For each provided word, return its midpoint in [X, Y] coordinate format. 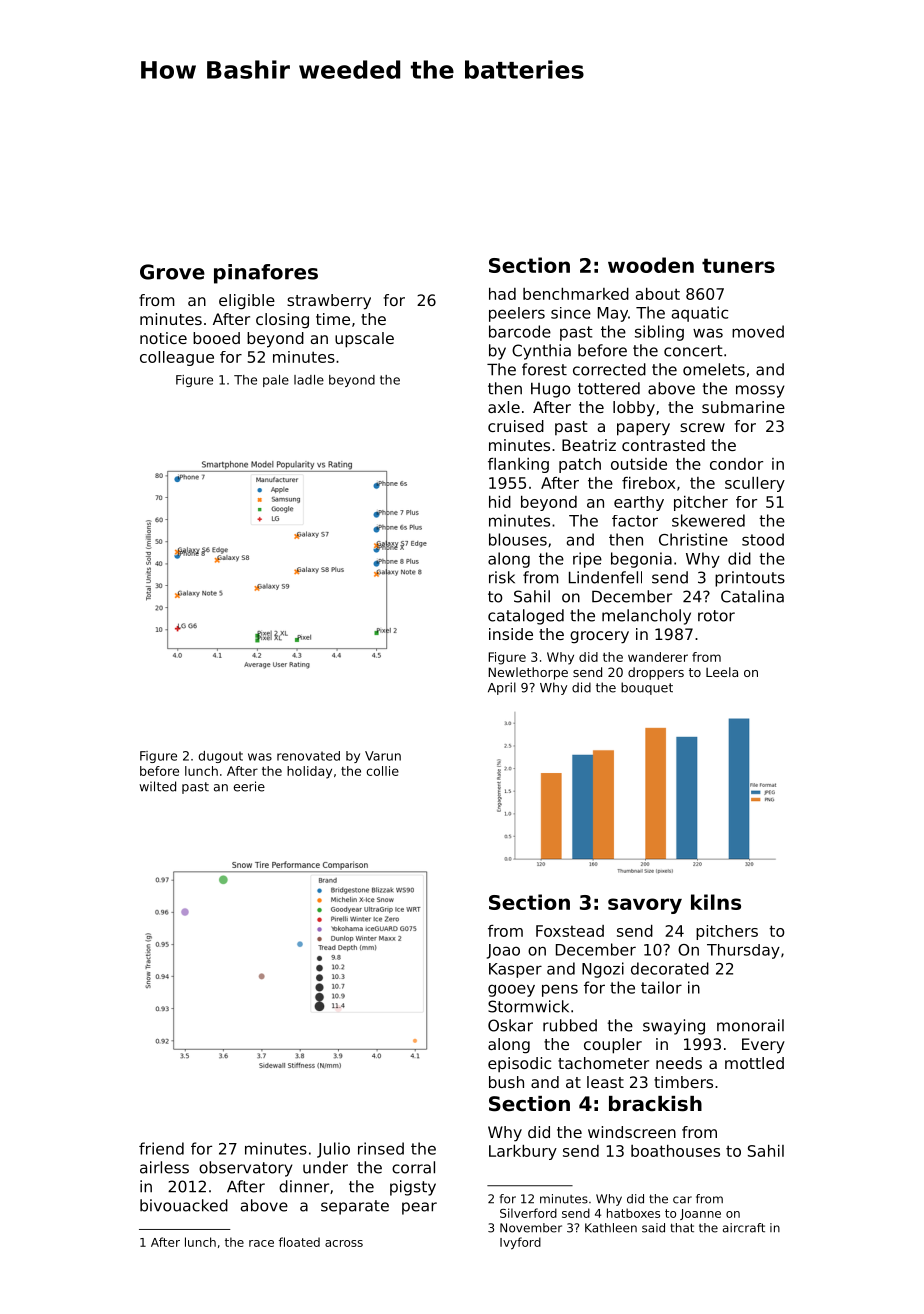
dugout [221, 757]
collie [382, 771]
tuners [738, 265]
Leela [722, 672]
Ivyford [520, 1243]
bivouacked [184, 1205]
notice [163, 338]
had [502, 294]
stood [763, 539]
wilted [157, 786]
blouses [518, 539]
